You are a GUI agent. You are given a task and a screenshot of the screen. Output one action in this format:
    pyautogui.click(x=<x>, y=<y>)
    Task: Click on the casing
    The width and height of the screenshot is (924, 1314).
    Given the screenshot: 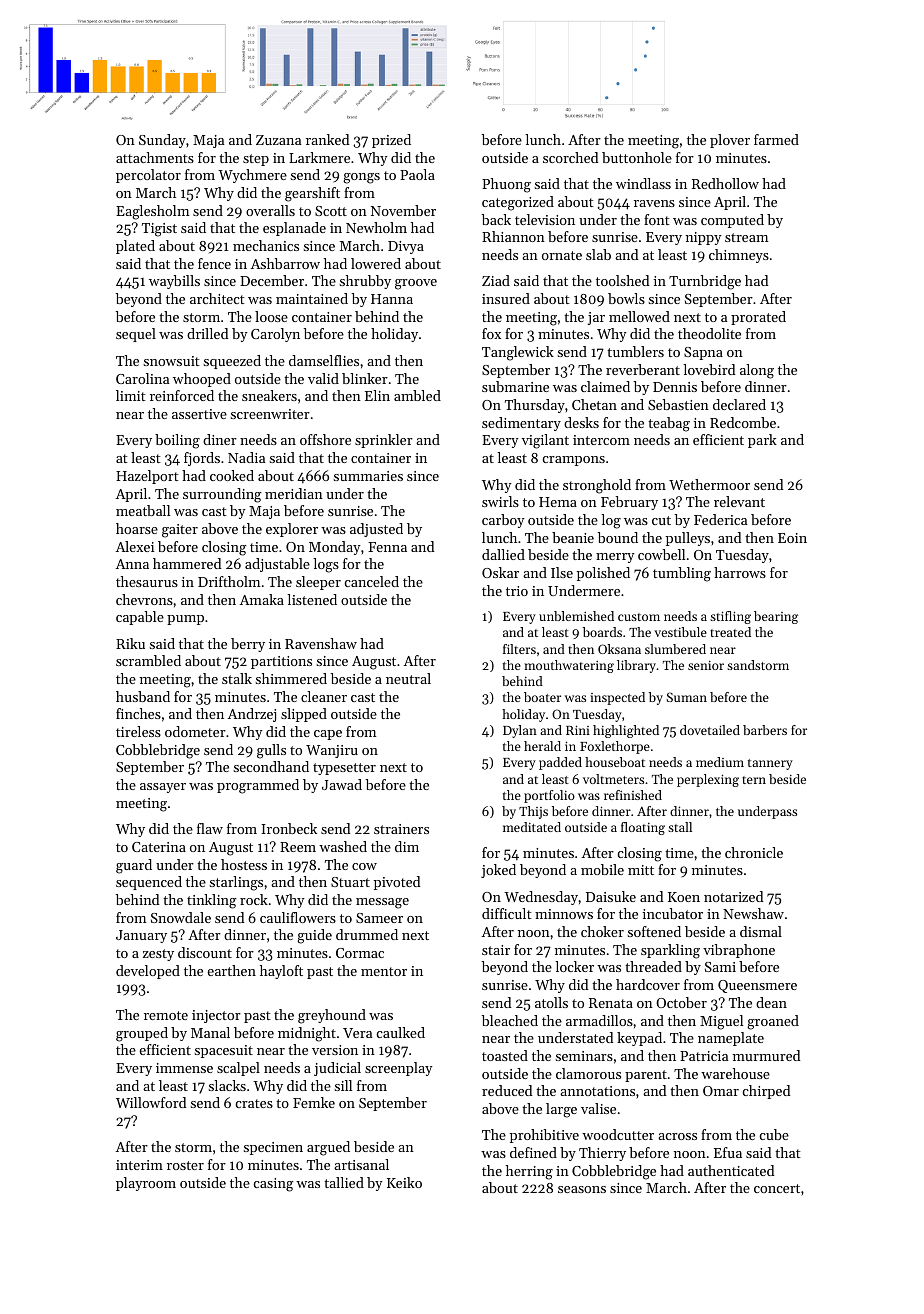 What is the action you would take?
    pyautogui.click(x=273, y=1185)
